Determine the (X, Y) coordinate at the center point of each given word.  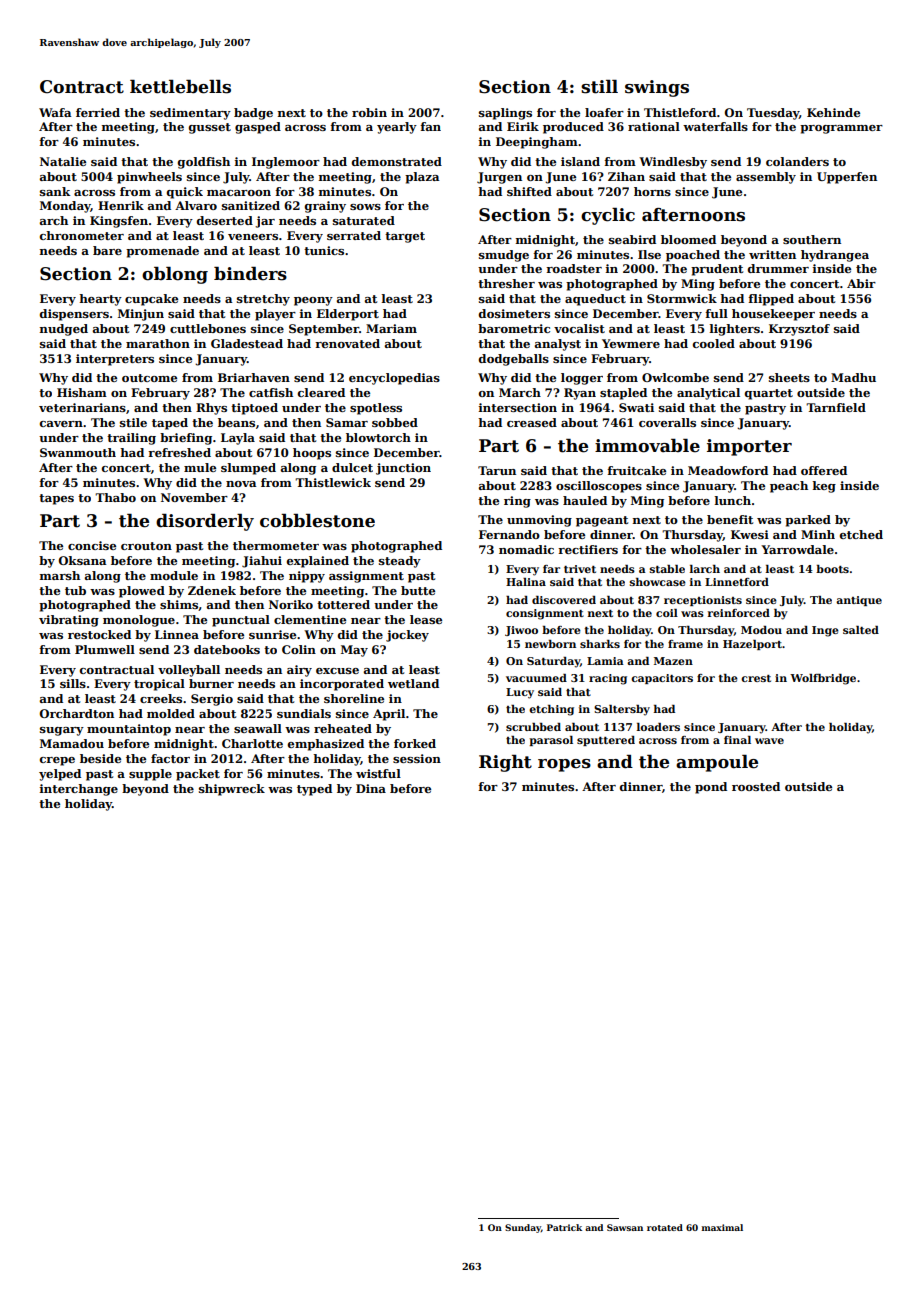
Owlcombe (675, 377)
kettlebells (180, 87)
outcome (149, 378)
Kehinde (833, 112)
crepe (57, 761)
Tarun (497, 470)
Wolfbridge (823, 679)
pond (711, 788)
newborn (550, 644)
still (599, 87)
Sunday (523, 1228)
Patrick (564, 1227)
